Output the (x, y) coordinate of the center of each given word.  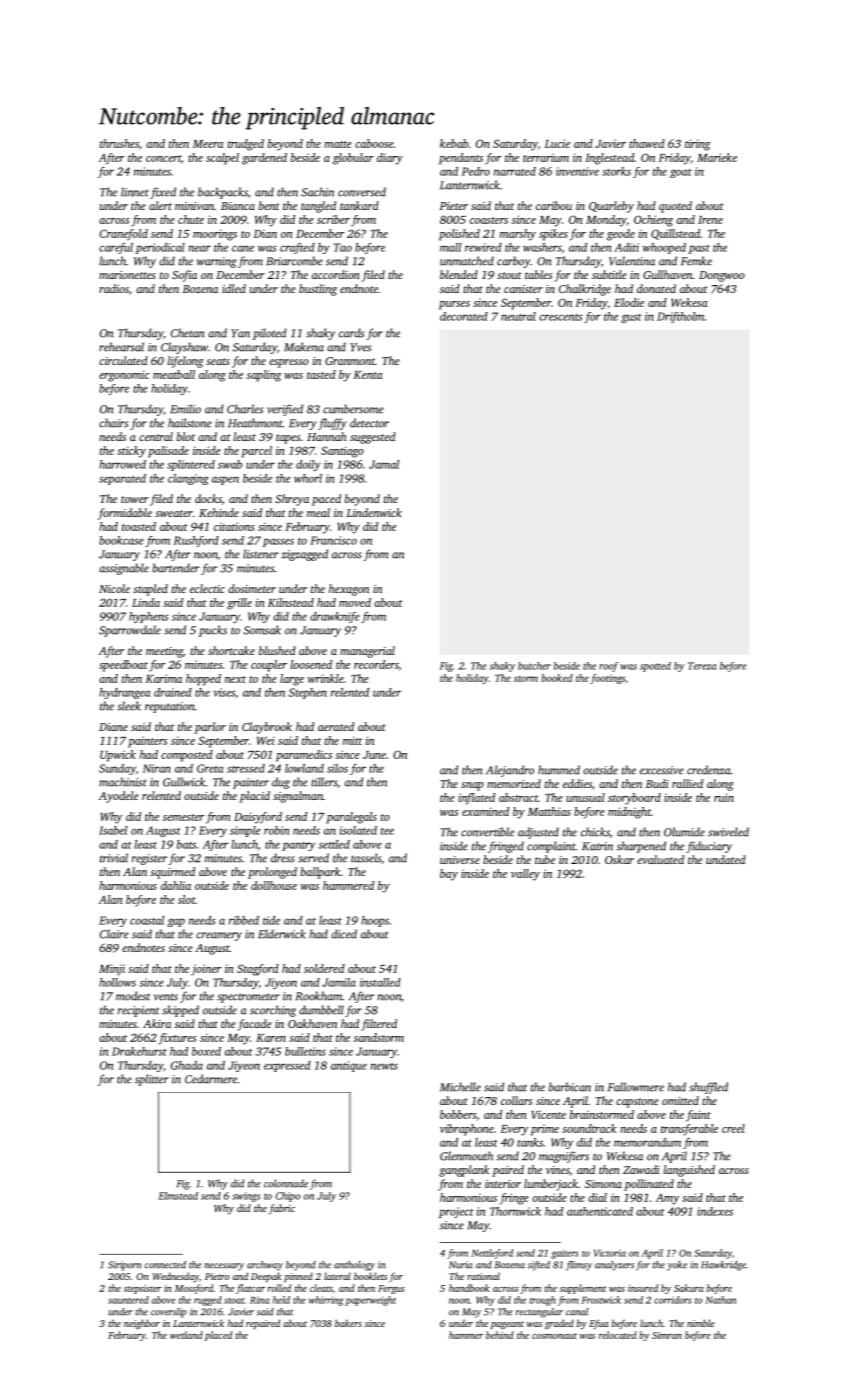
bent (269, 205)
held (281, 1300)
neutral (518, 316)
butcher (534, 666)
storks (616, 171)
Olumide (684, 832)
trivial (114, 858)
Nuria (460, 1265)
